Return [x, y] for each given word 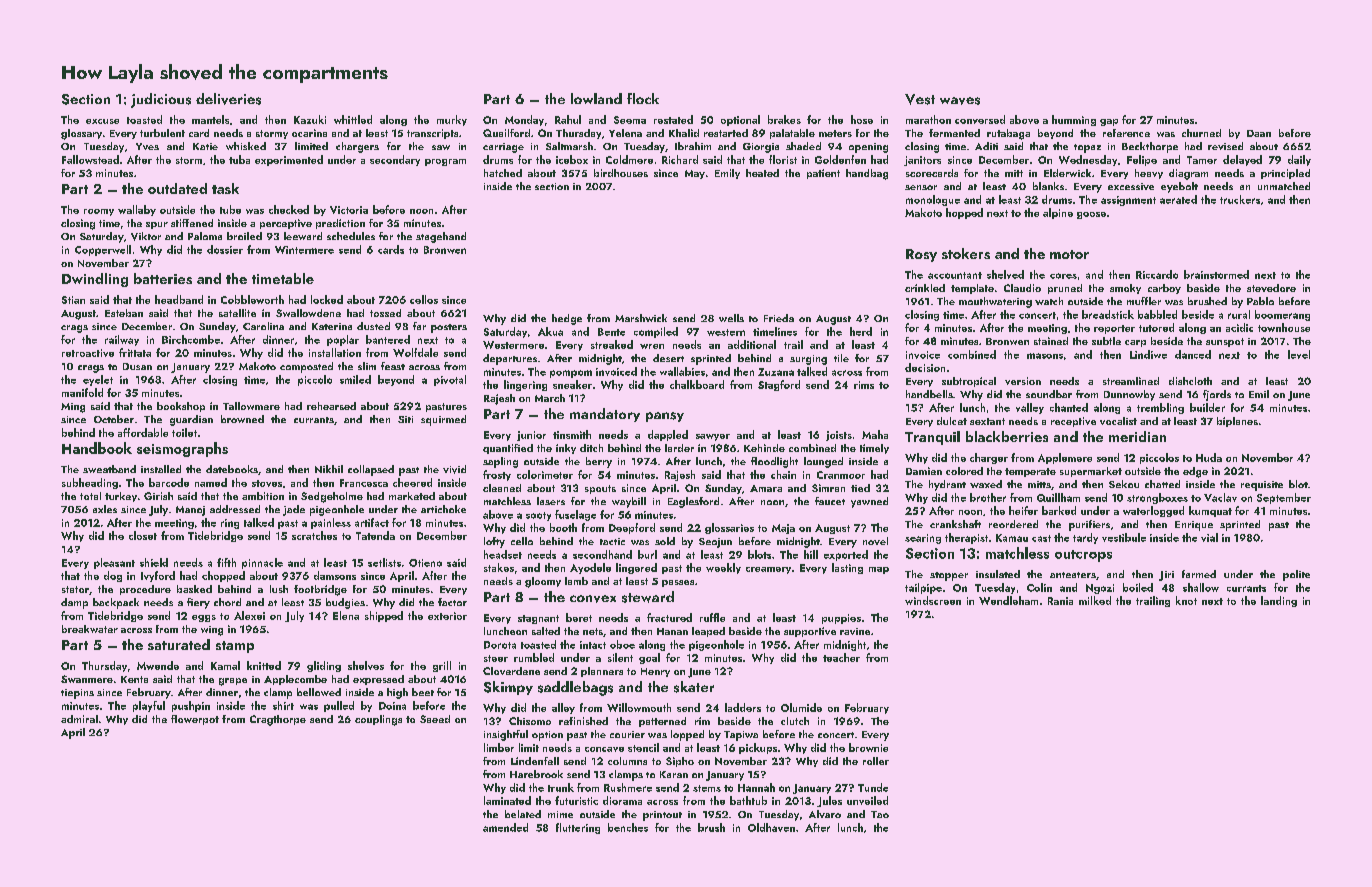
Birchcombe [191, 339]
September [1284, 498]
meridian [1137, 436]
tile [841, 358]
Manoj [190, 511]
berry [599, 462]
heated [762, 173]
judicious [161, 100]
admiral [79, 719]
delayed [1242, 160]
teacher [841, 657]
